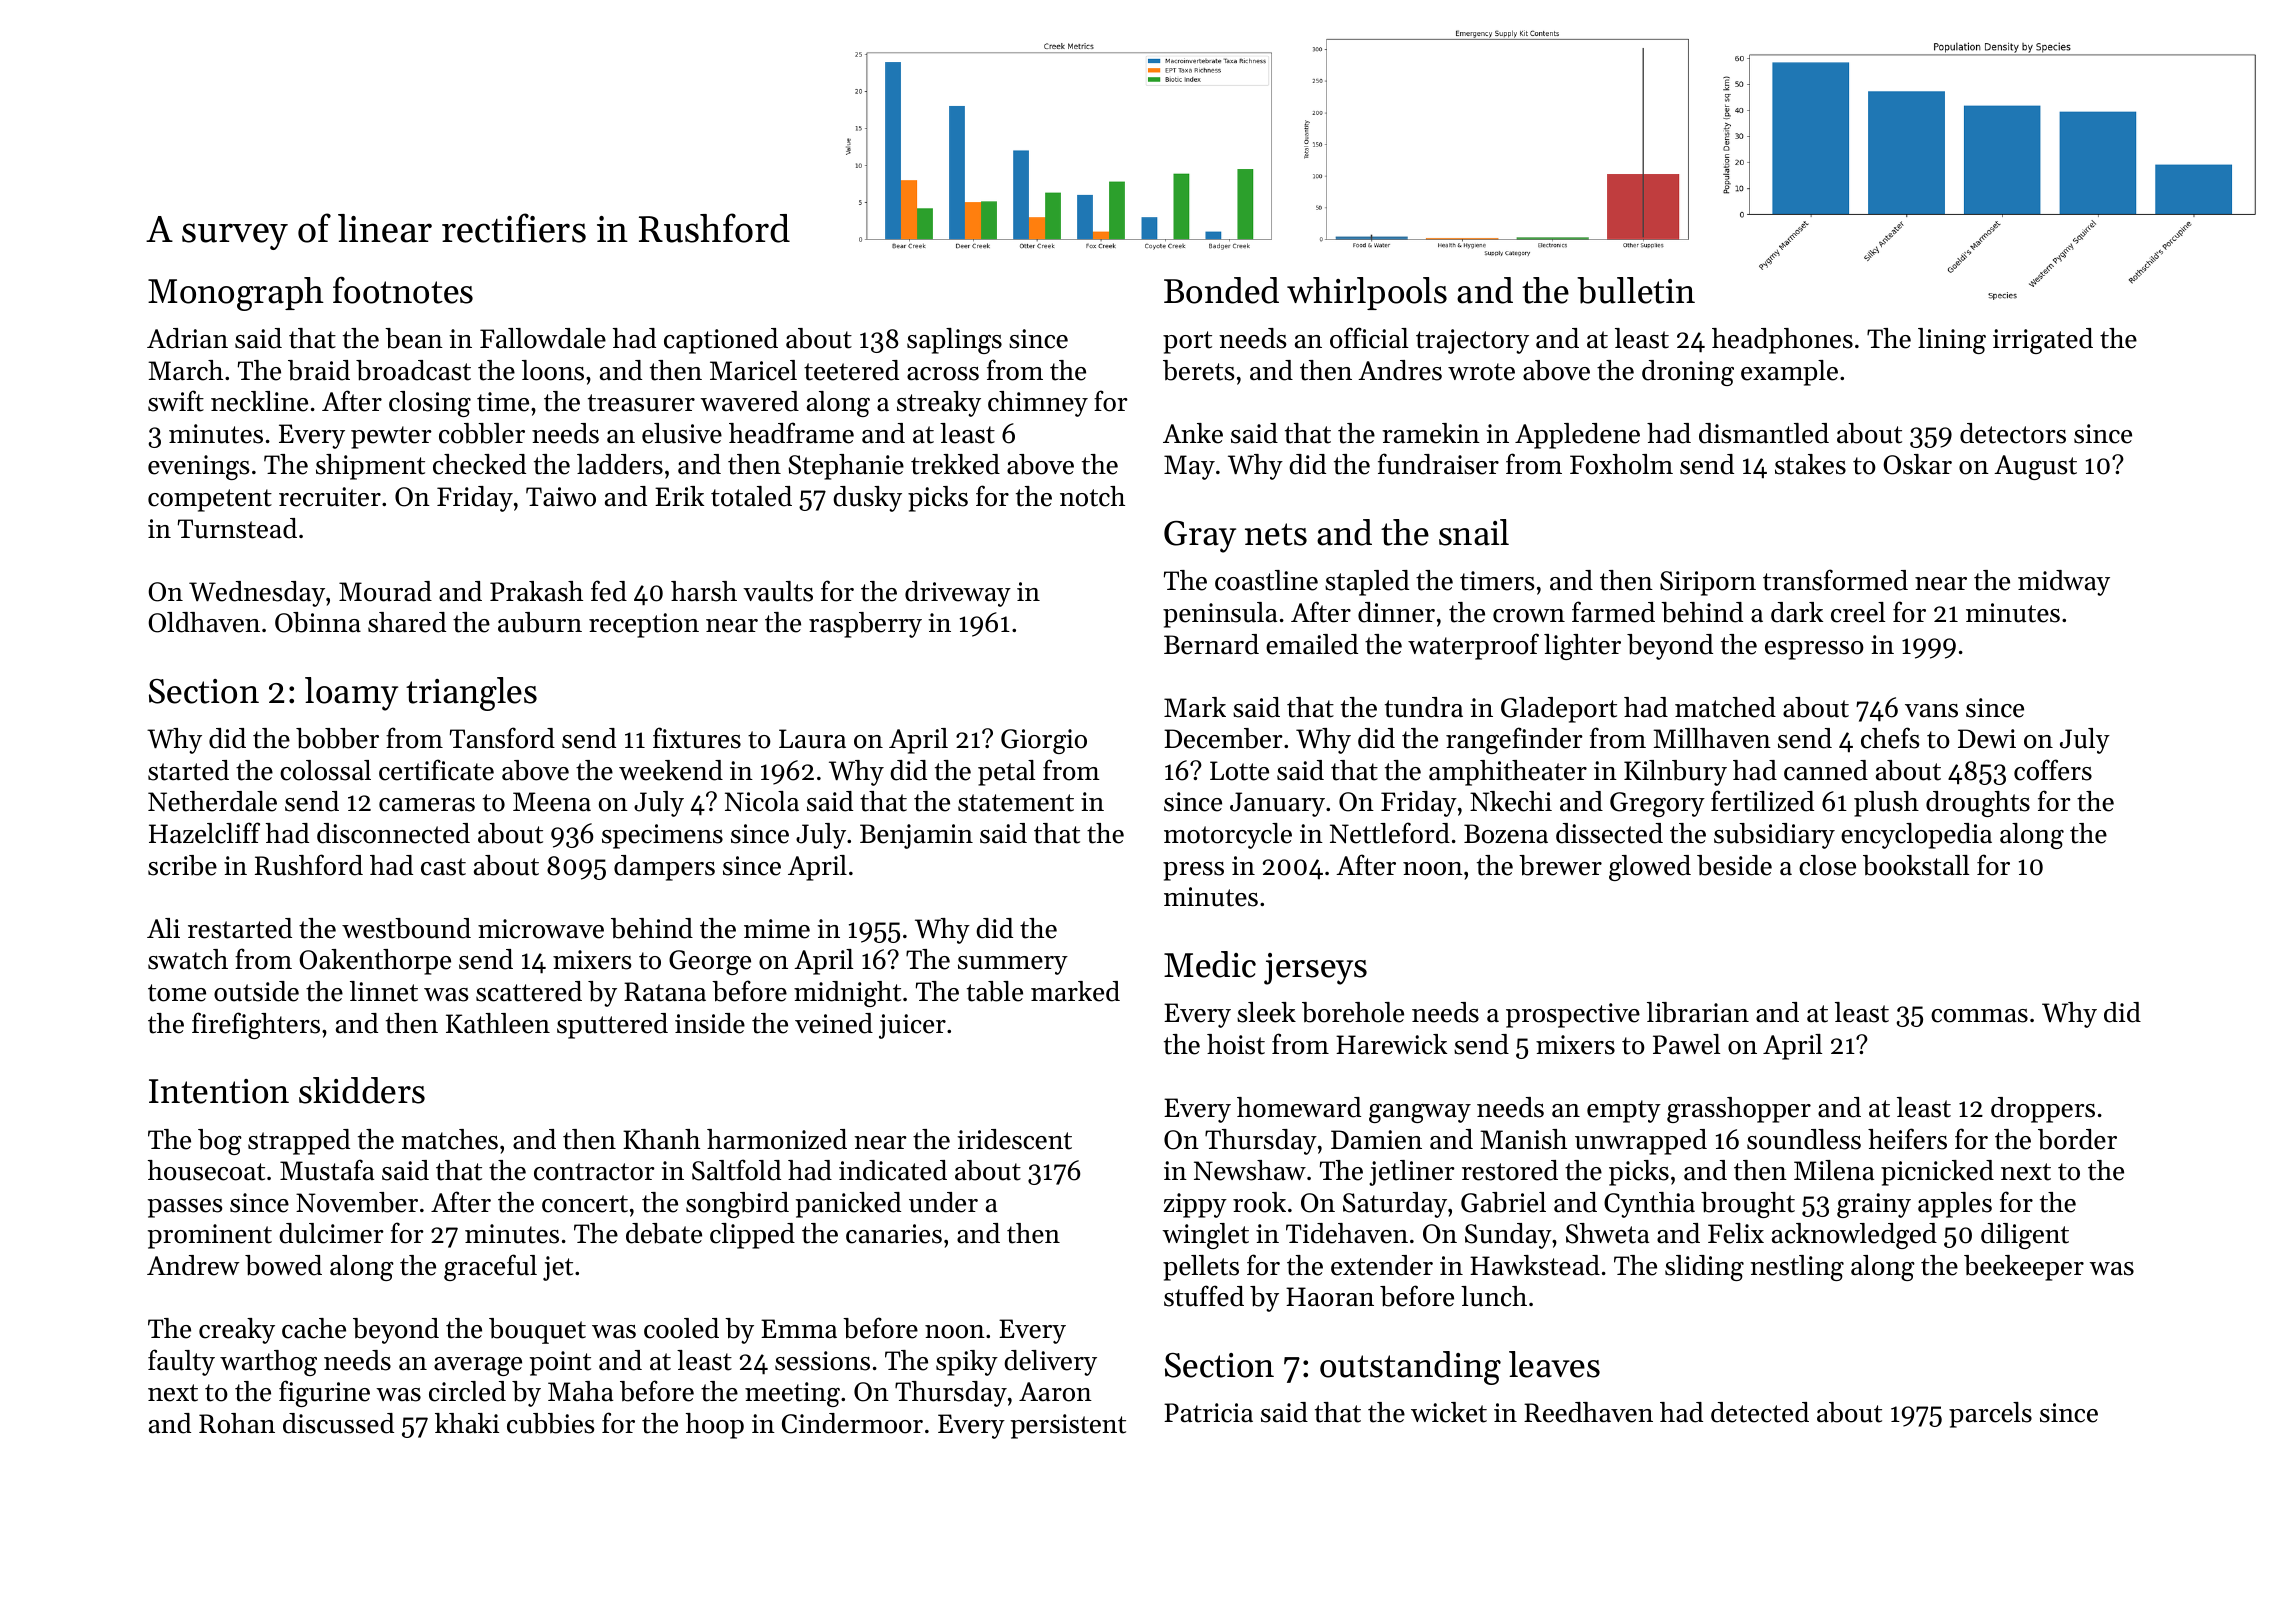 This page has height=1620, width=2292. Describe the element at coordinates (1698, 1012) in the page. I see `librarian` at that location.
